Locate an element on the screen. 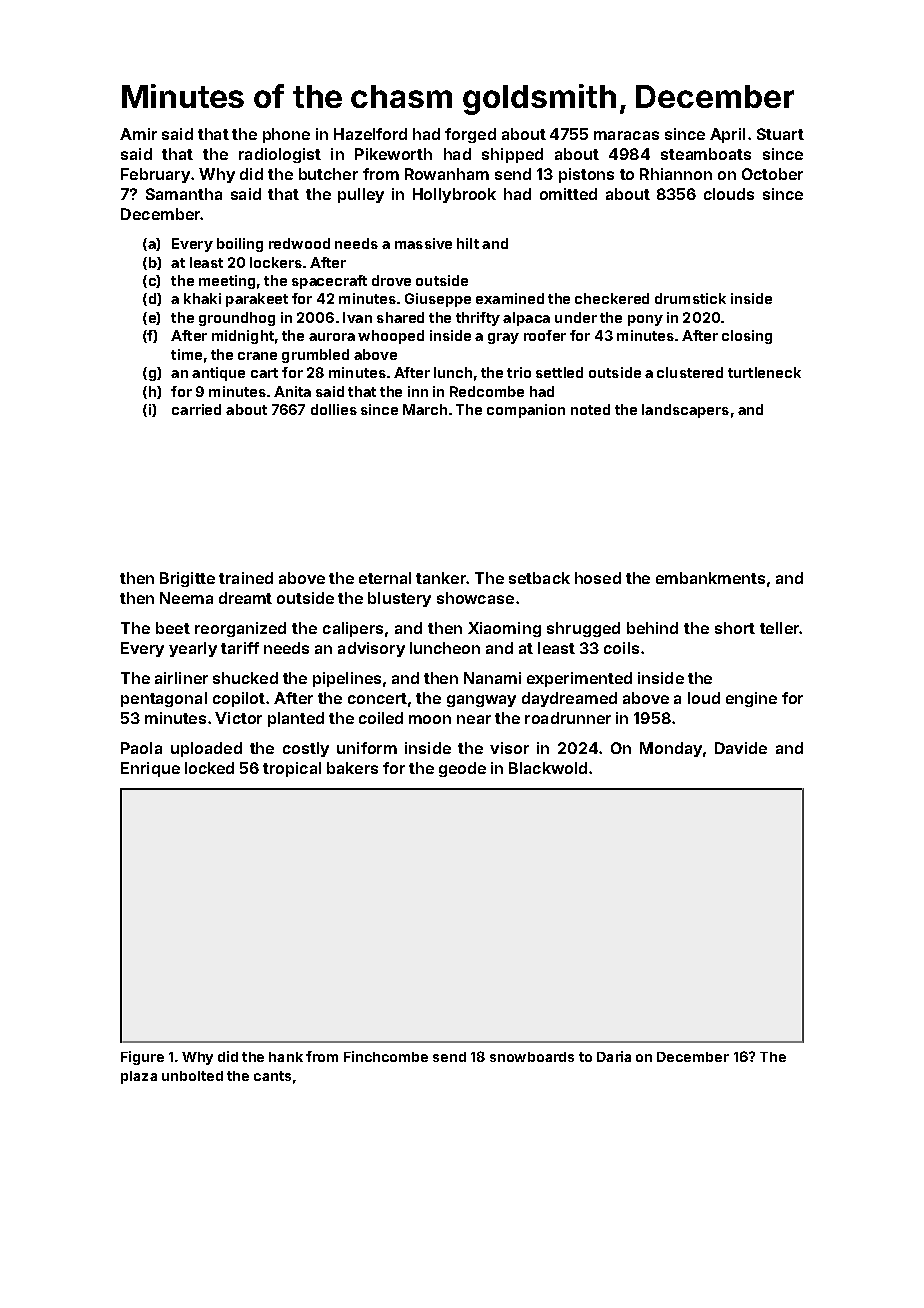 The image size is (924, 1308). Rhiannon is located at coordinates (676, 174).
